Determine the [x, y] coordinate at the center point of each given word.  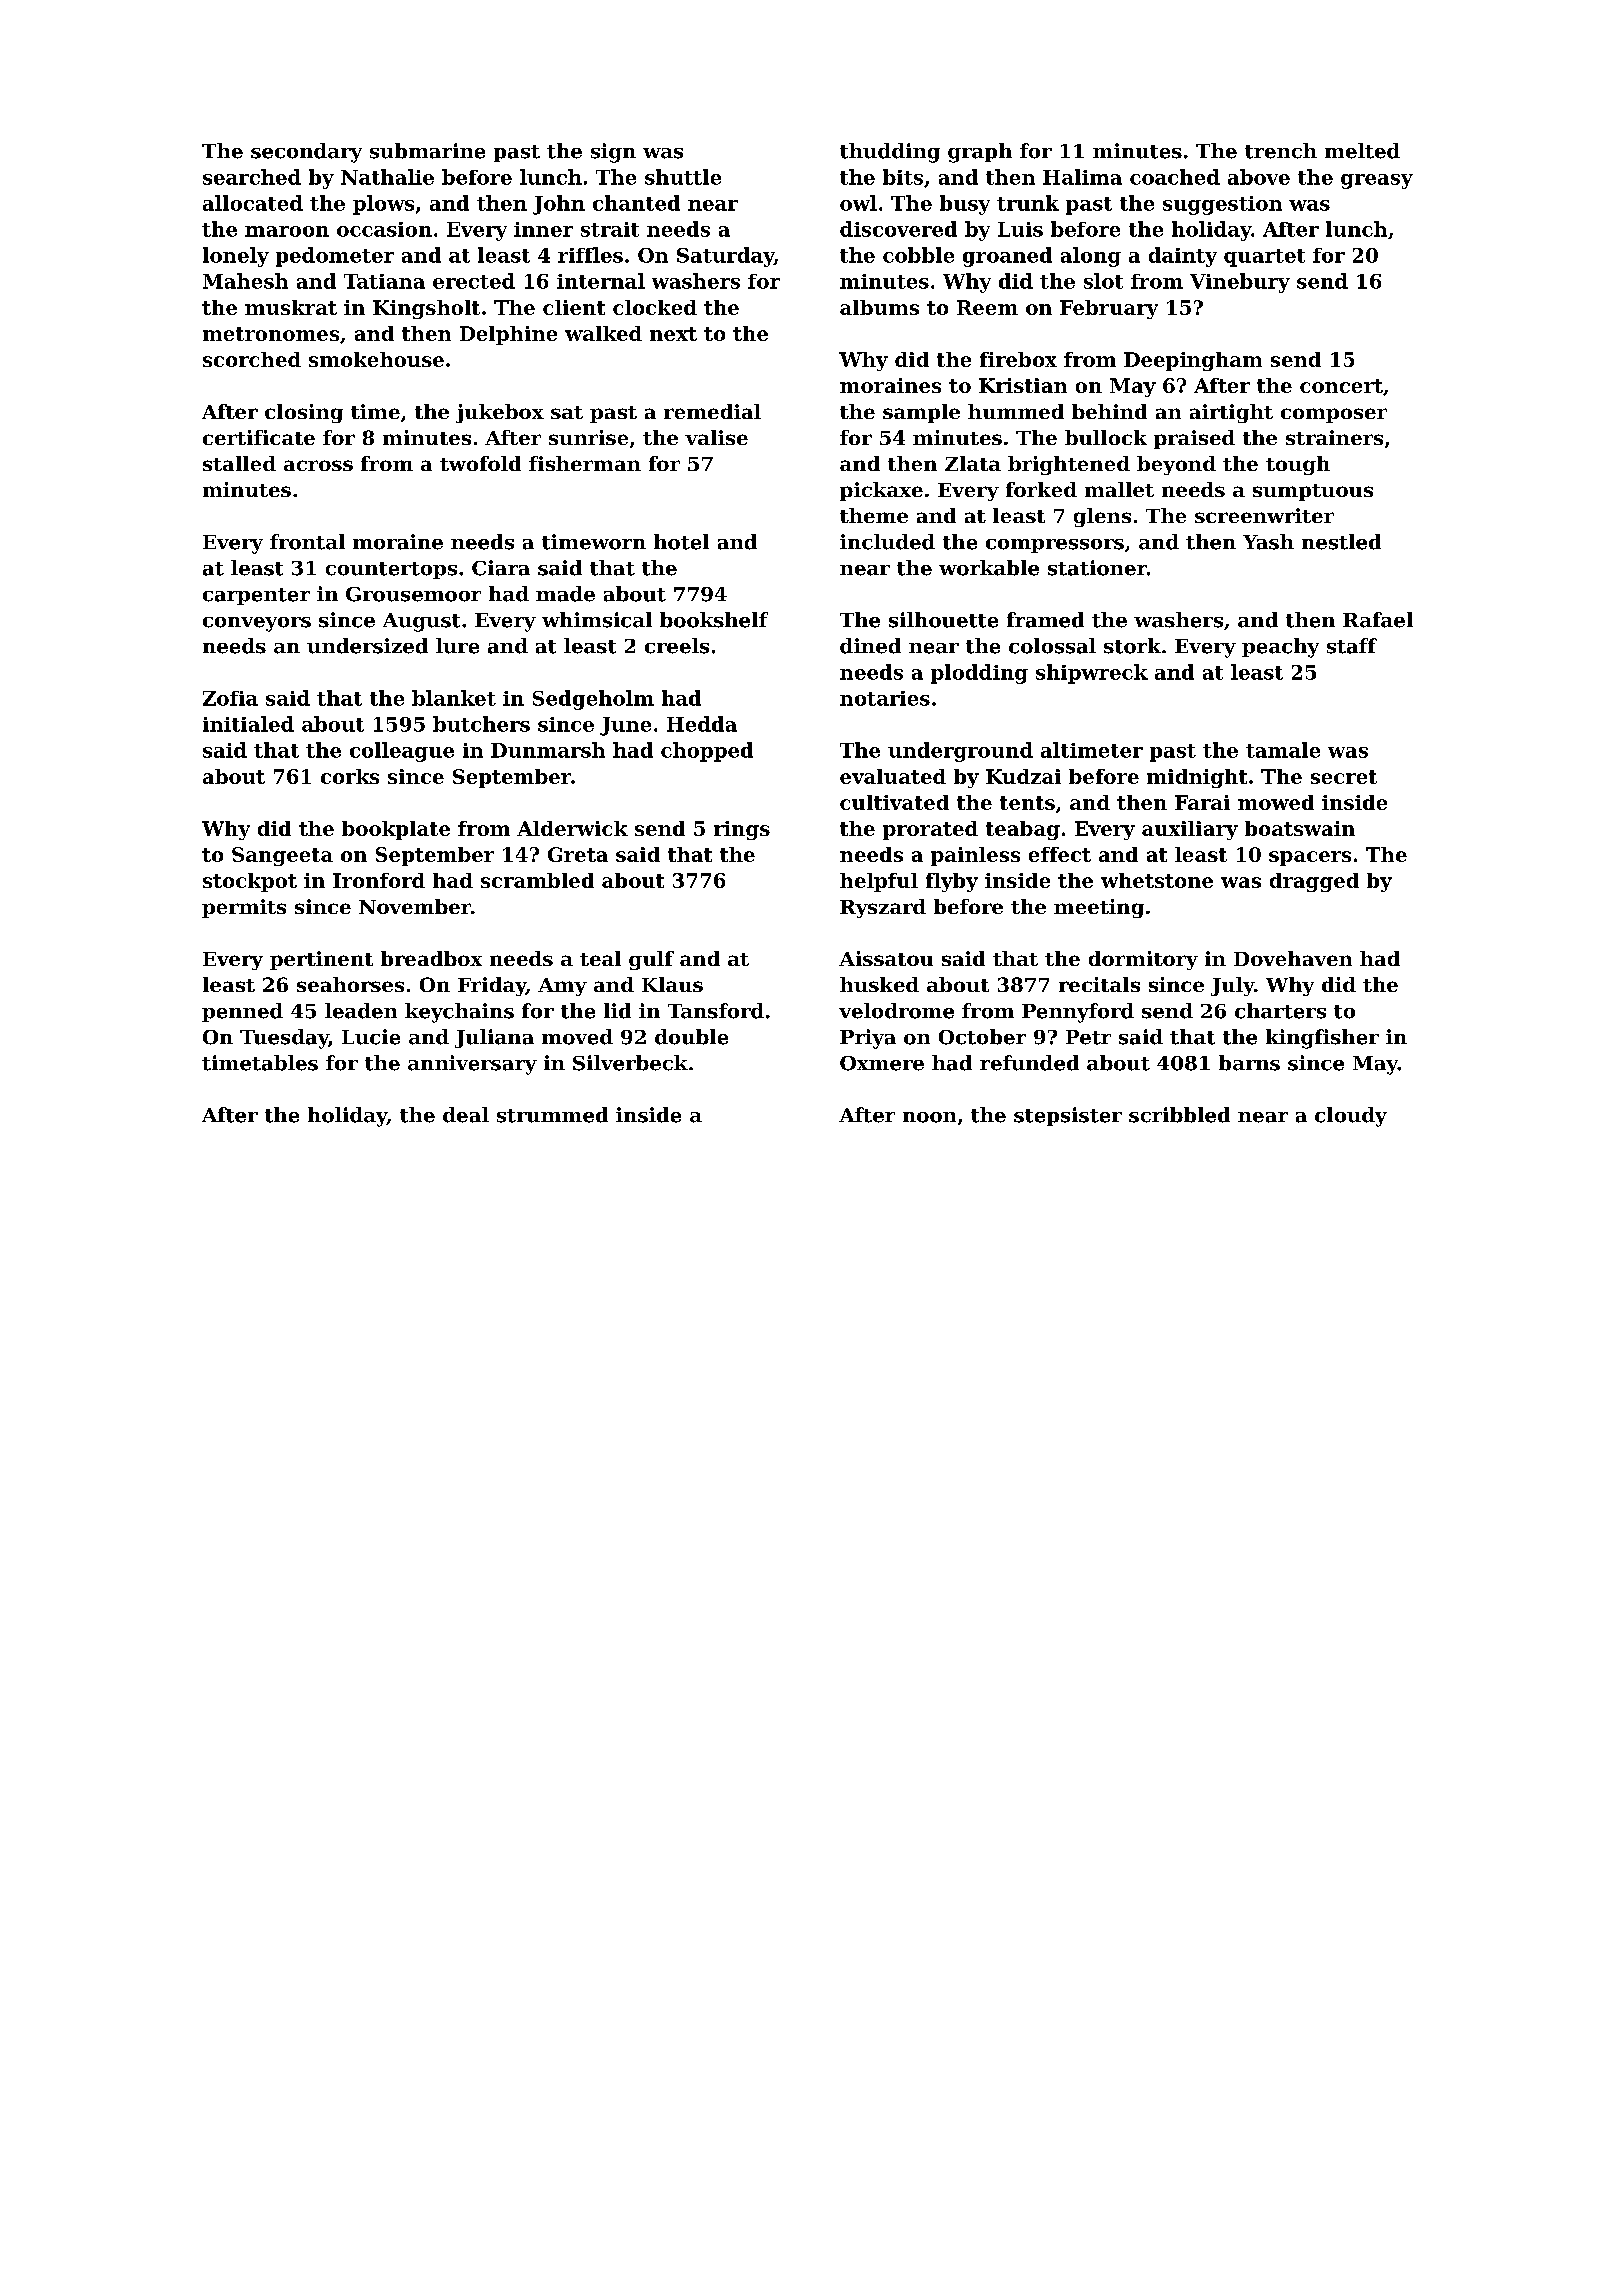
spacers [1310, 858]
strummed [552, 1115]
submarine [427, 151]
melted [1362, 151]
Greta [578, 854]
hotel [681, 542]
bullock [1106, 437]
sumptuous [1313, 492]
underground [960, 752]
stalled [239, 463]
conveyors [257, 624]
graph [980, 153]
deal [466, 1115]
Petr [1088, 1037]
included [887, 542]
